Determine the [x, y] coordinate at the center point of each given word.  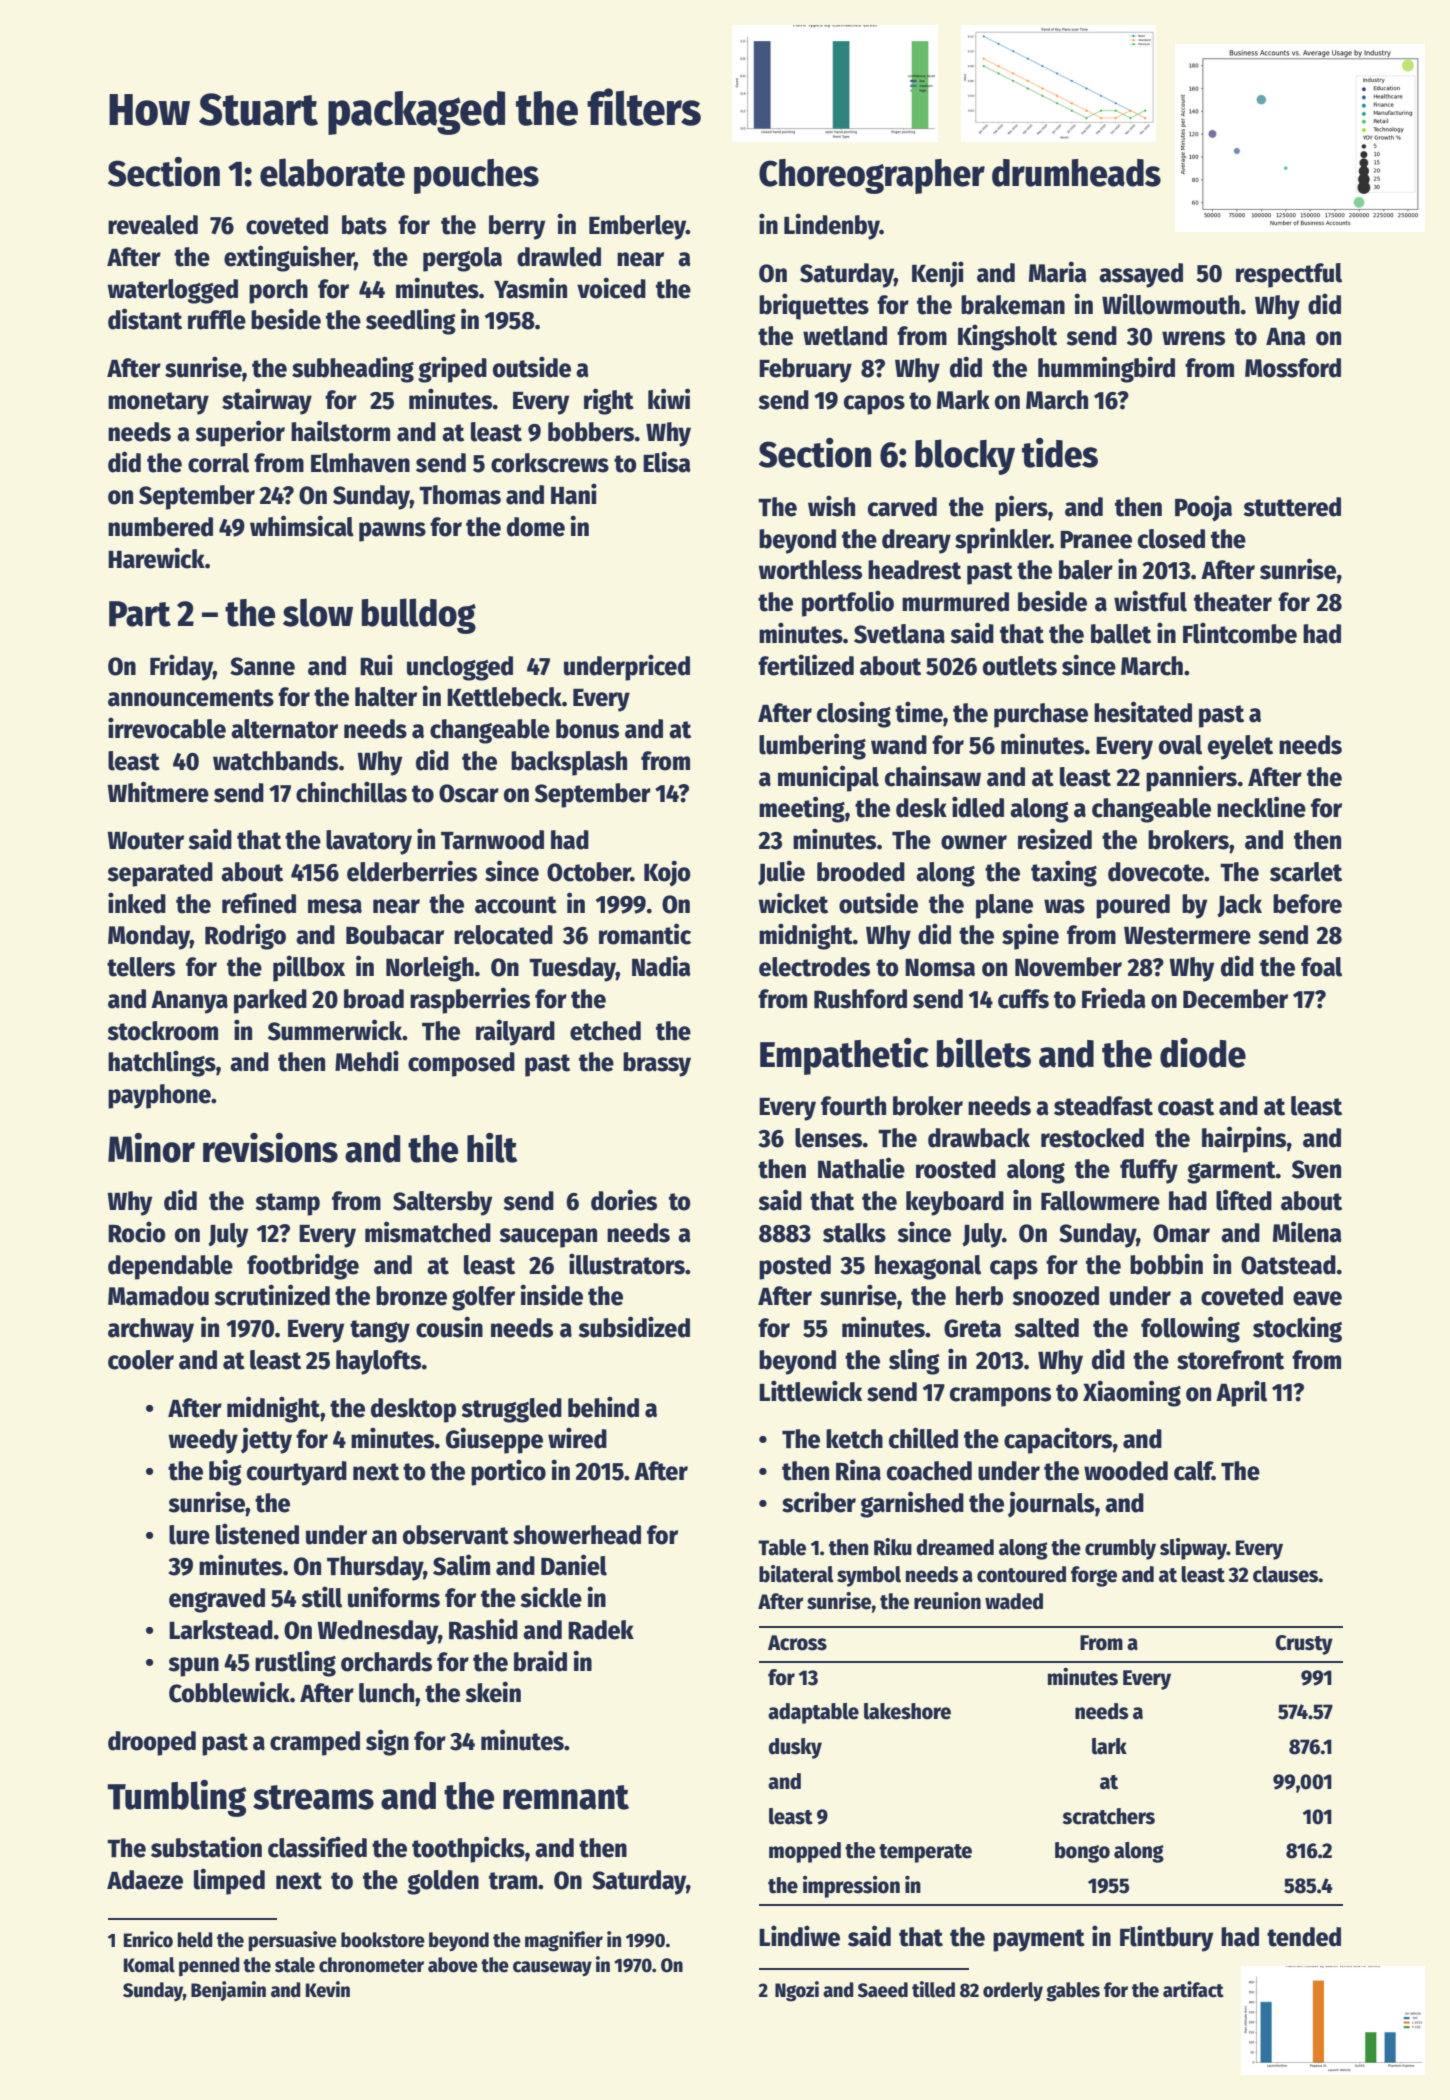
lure [189, 1535]
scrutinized [272, 1295]
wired [577, 1438]
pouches [476, 176]
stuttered [1292, 507]
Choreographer [872, 176]
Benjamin [228, 1991]
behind [603, 1407]
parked [270, 1001]
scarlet [1306, 872]
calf [1193, 1471]
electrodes [814, 967]
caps [1014, 1270]
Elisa [667, 462]
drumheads [1076, 173]
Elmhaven [360, 463]
